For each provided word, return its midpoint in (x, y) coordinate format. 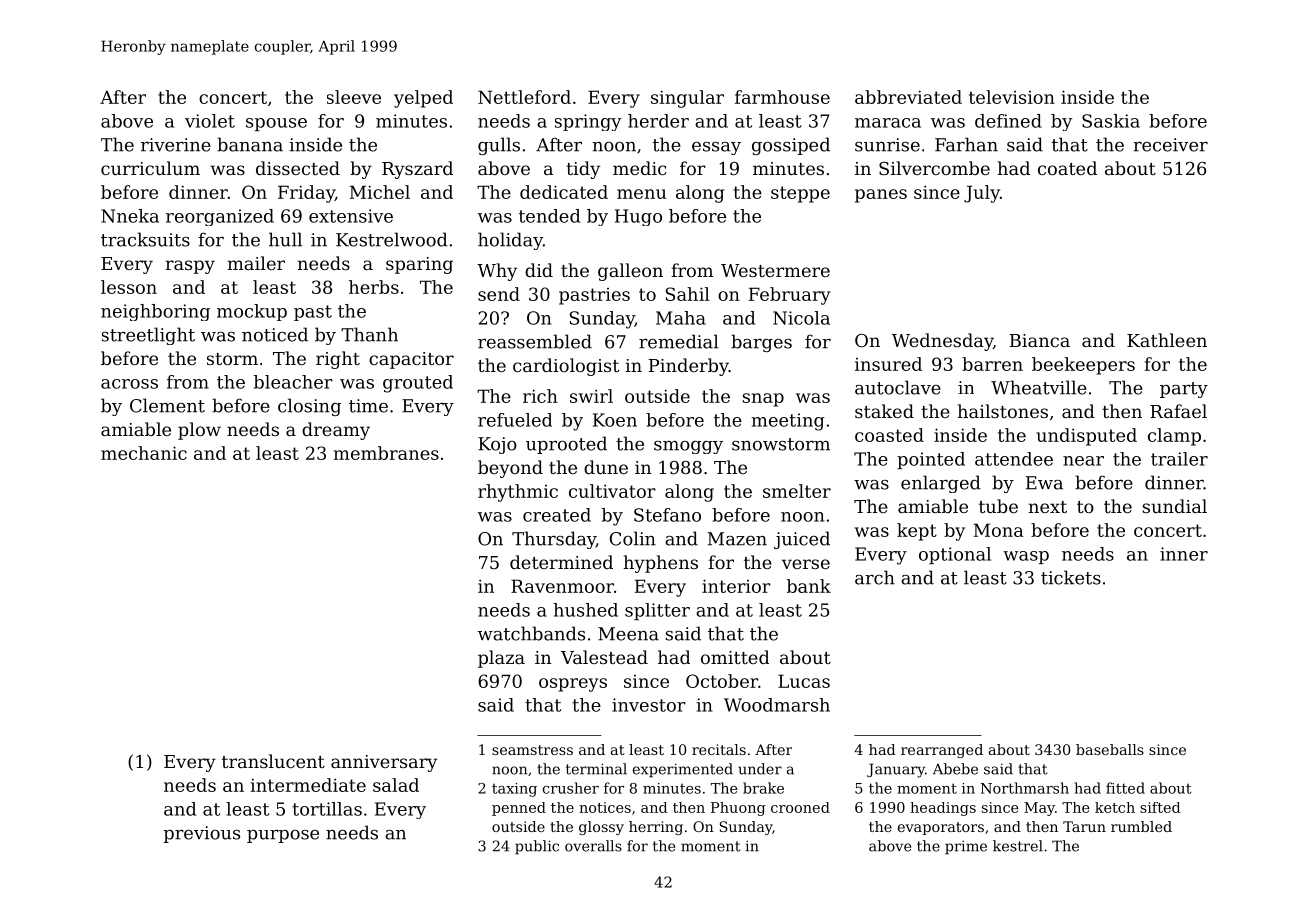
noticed (275, 334)
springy (588, 122)
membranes (386, 453)
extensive (351, 216)
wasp (1026, 557)
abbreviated (908, 97)
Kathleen (1167, 340)
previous (202, 834)
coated (1067, 168)
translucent (273, 761)
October (722, 681)
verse (806, 564)
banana (250, 144)
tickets (1071, 577)
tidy (583, 170)
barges (761, 343)
